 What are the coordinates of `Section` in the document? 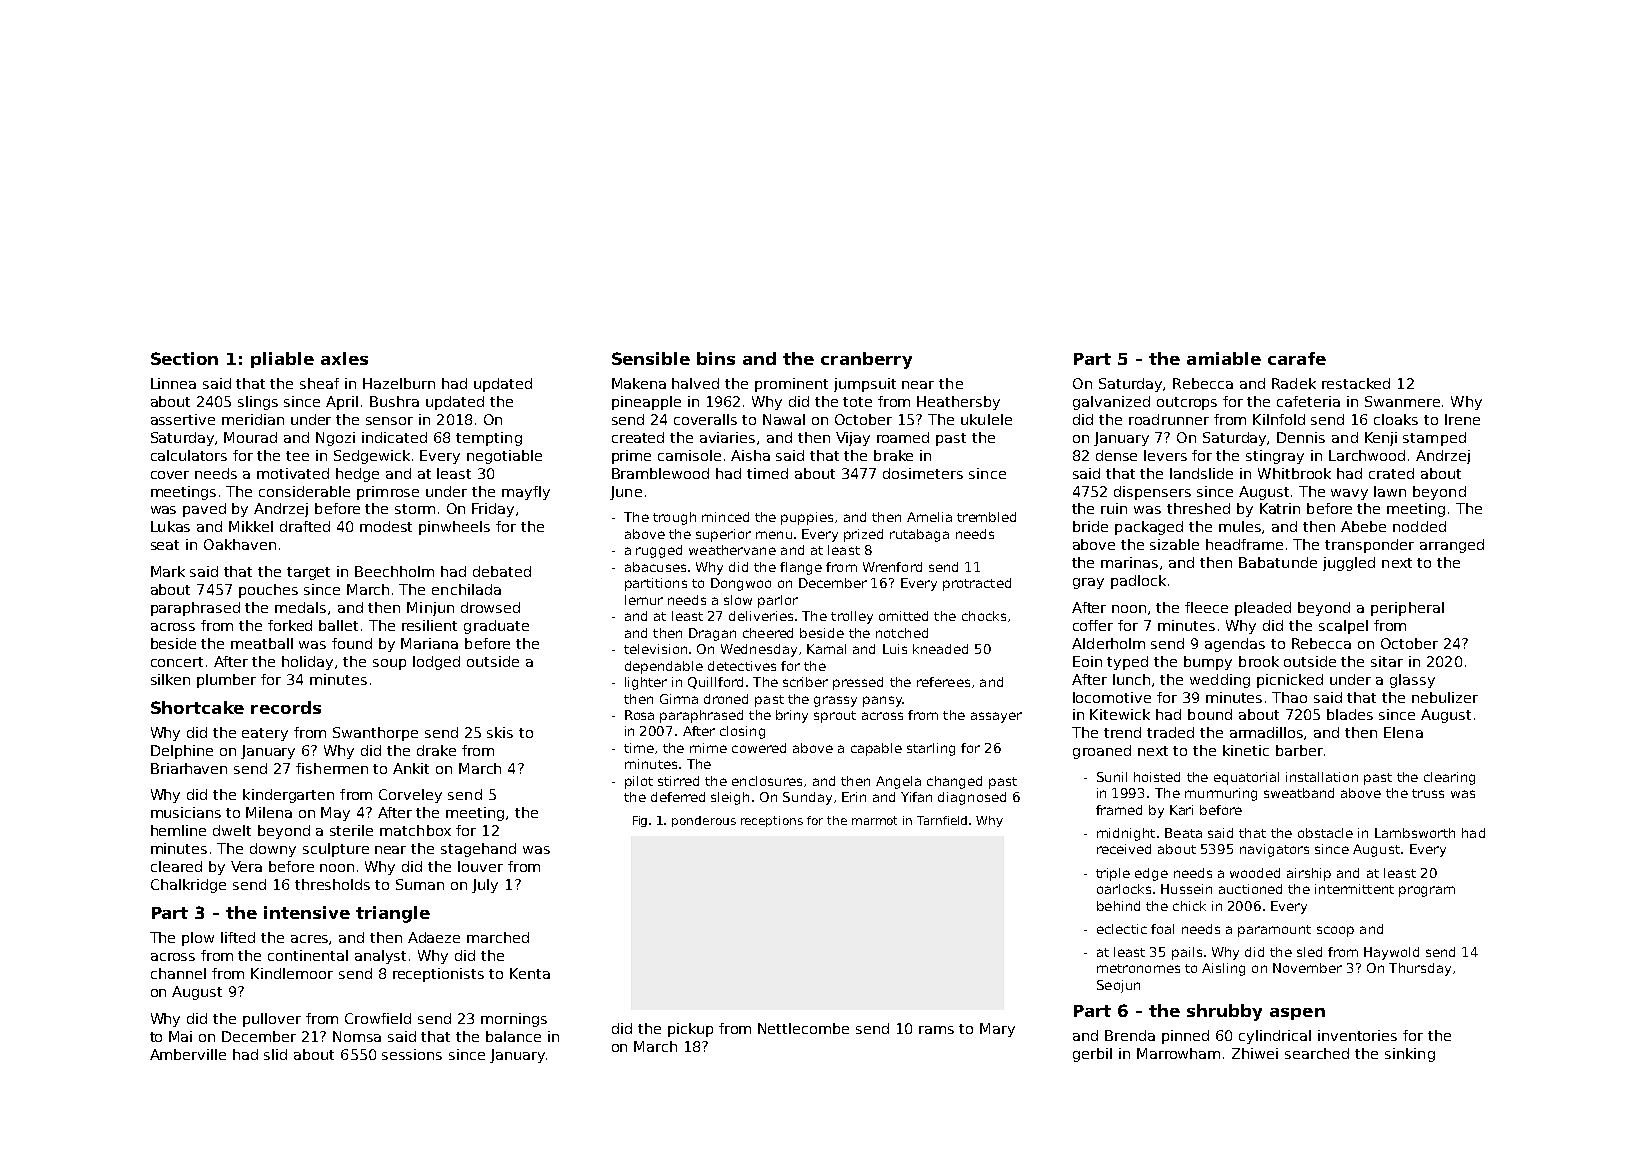 It's located at (184, 358).
